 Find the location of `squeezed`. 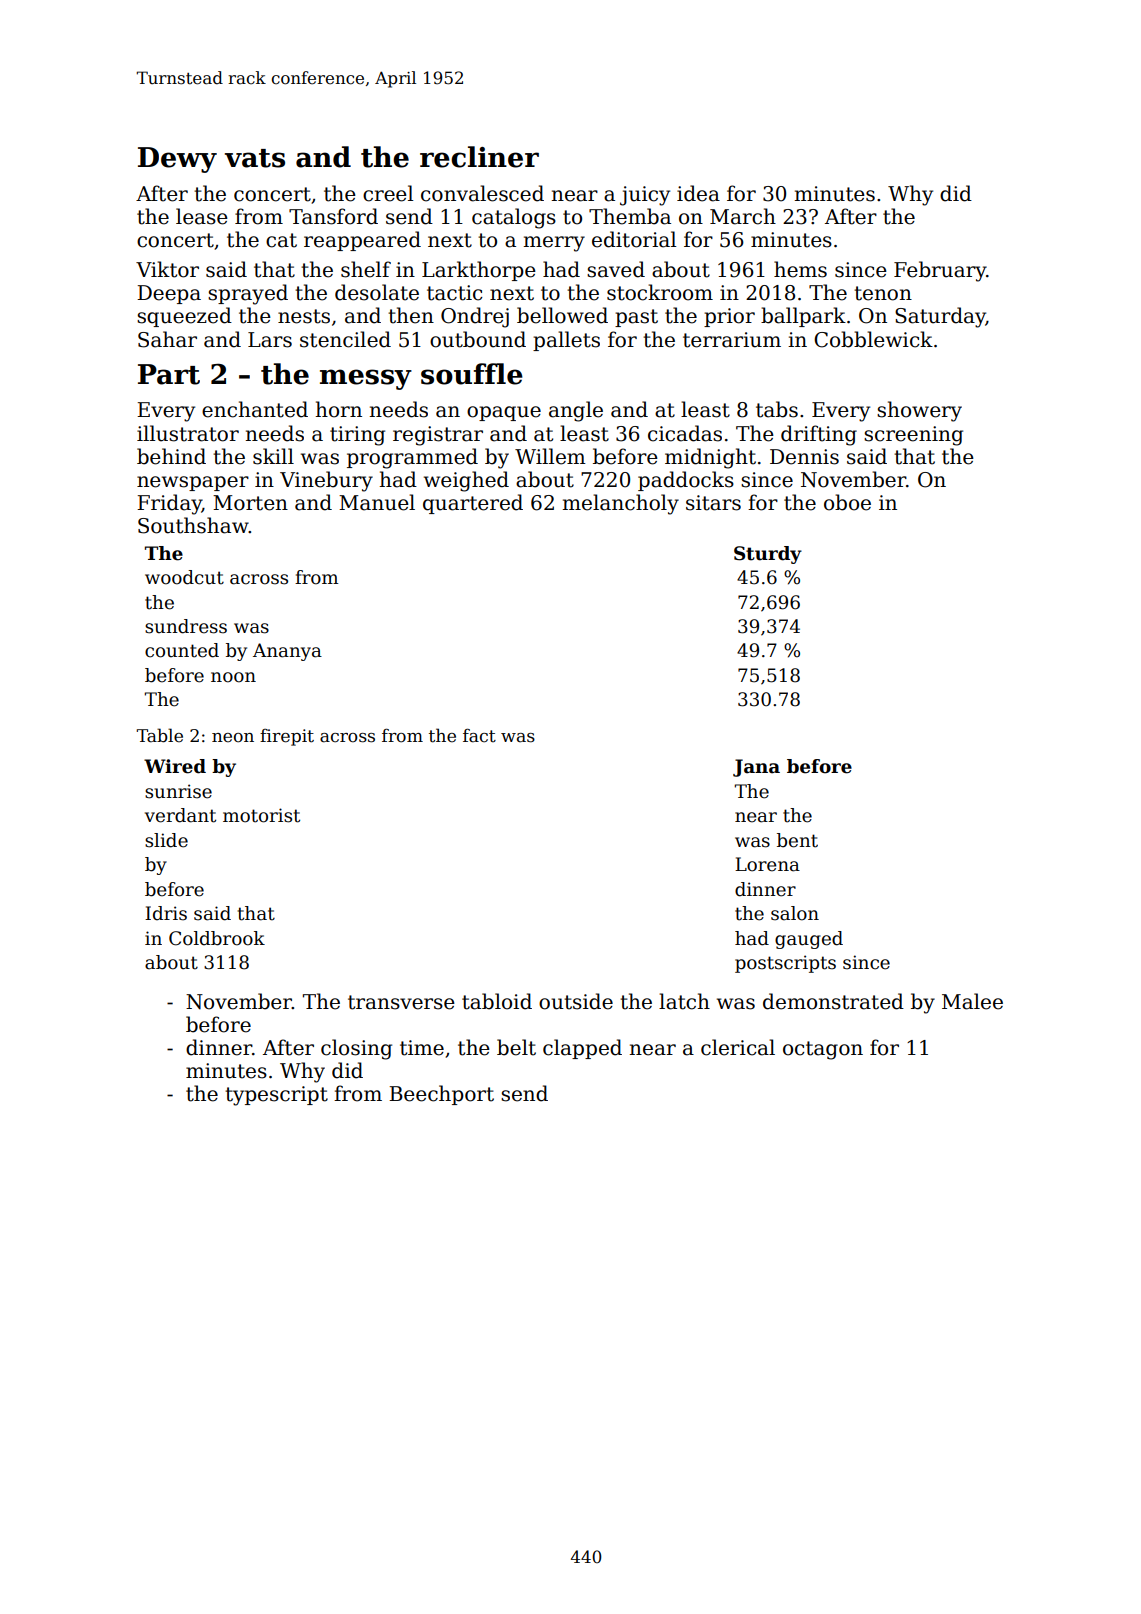

squeezed is located at coordinates (184, 317).
